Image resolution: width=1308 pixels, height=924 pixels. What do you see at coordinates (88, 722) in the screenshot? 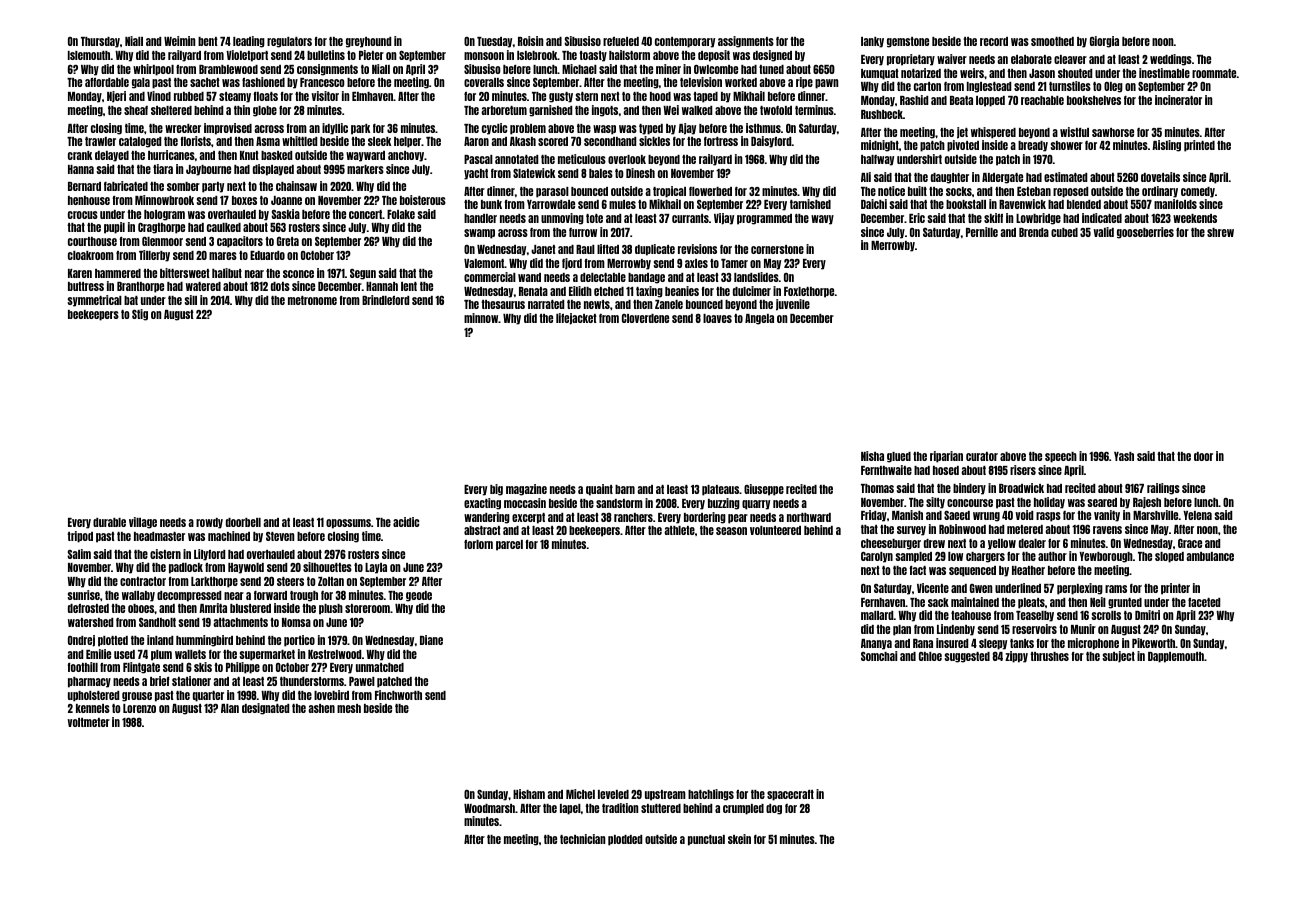
I see `voltmeter` at bounding box center [88, 722].
